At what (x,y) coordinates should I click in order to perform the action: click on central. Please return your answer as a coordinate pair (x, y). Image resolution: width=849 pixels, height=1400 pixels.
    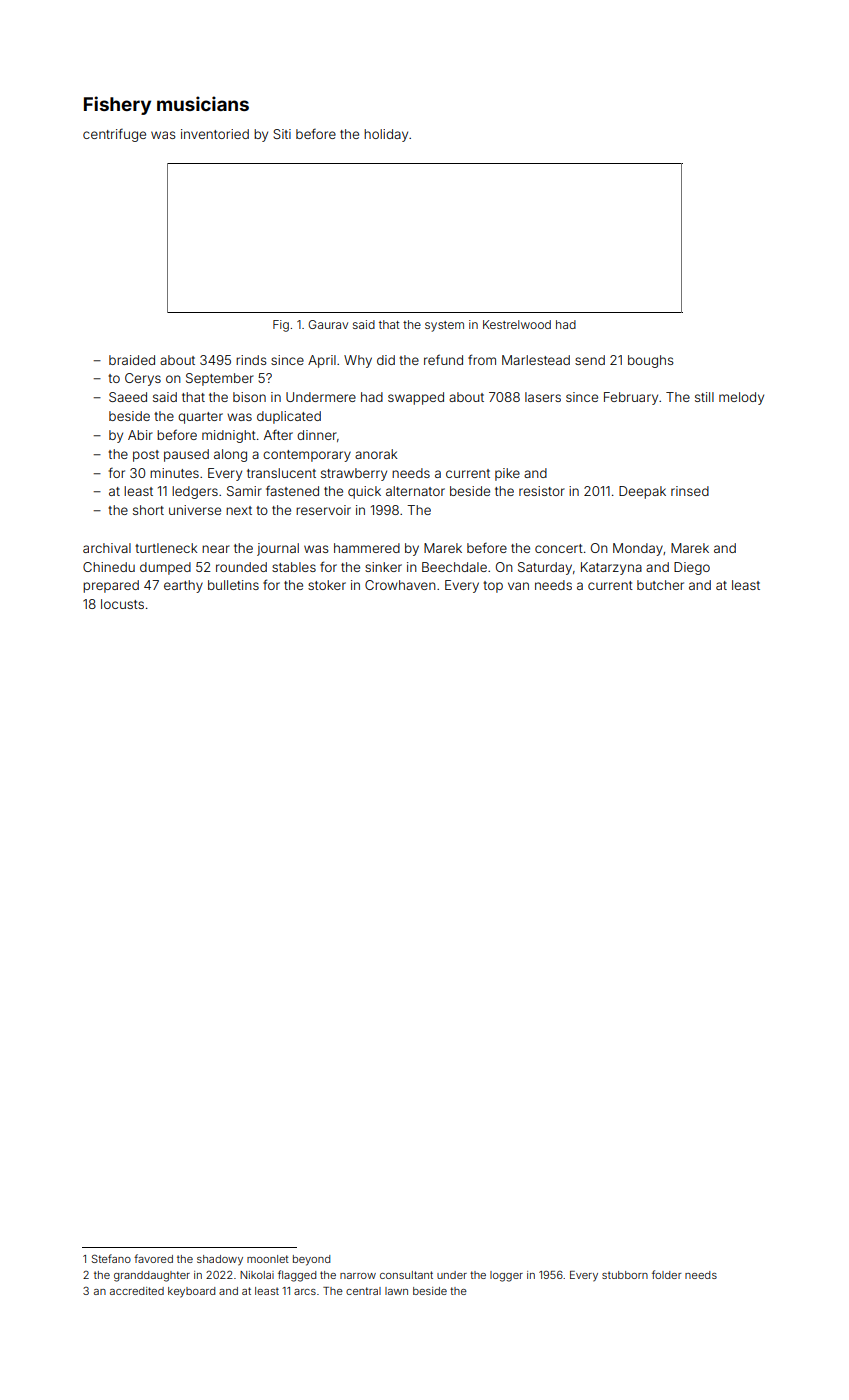
    Looking at the image, I should click on (363, 1291).
